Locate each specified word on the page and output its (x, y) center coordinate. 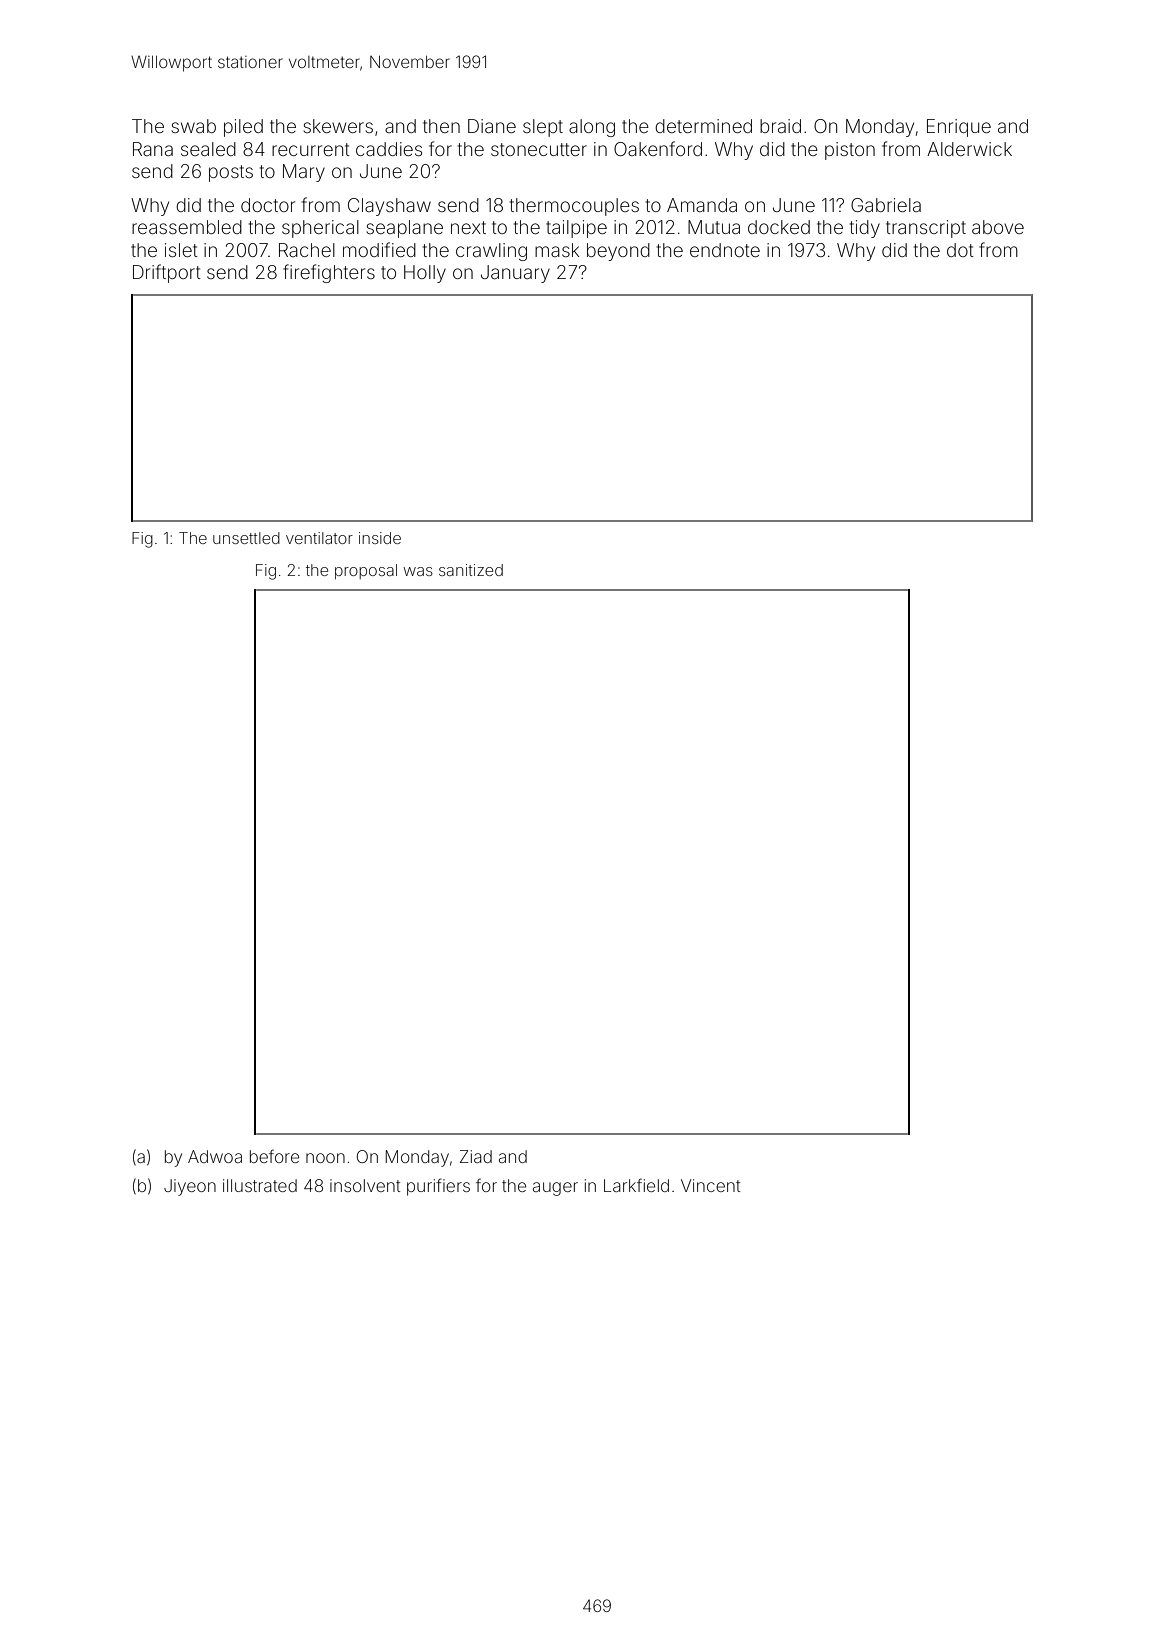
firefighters (329, 273)
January (515, 274)
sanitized (471, 570)
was (418, 571)
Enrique (959, 128)
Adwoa (215, 1156)
